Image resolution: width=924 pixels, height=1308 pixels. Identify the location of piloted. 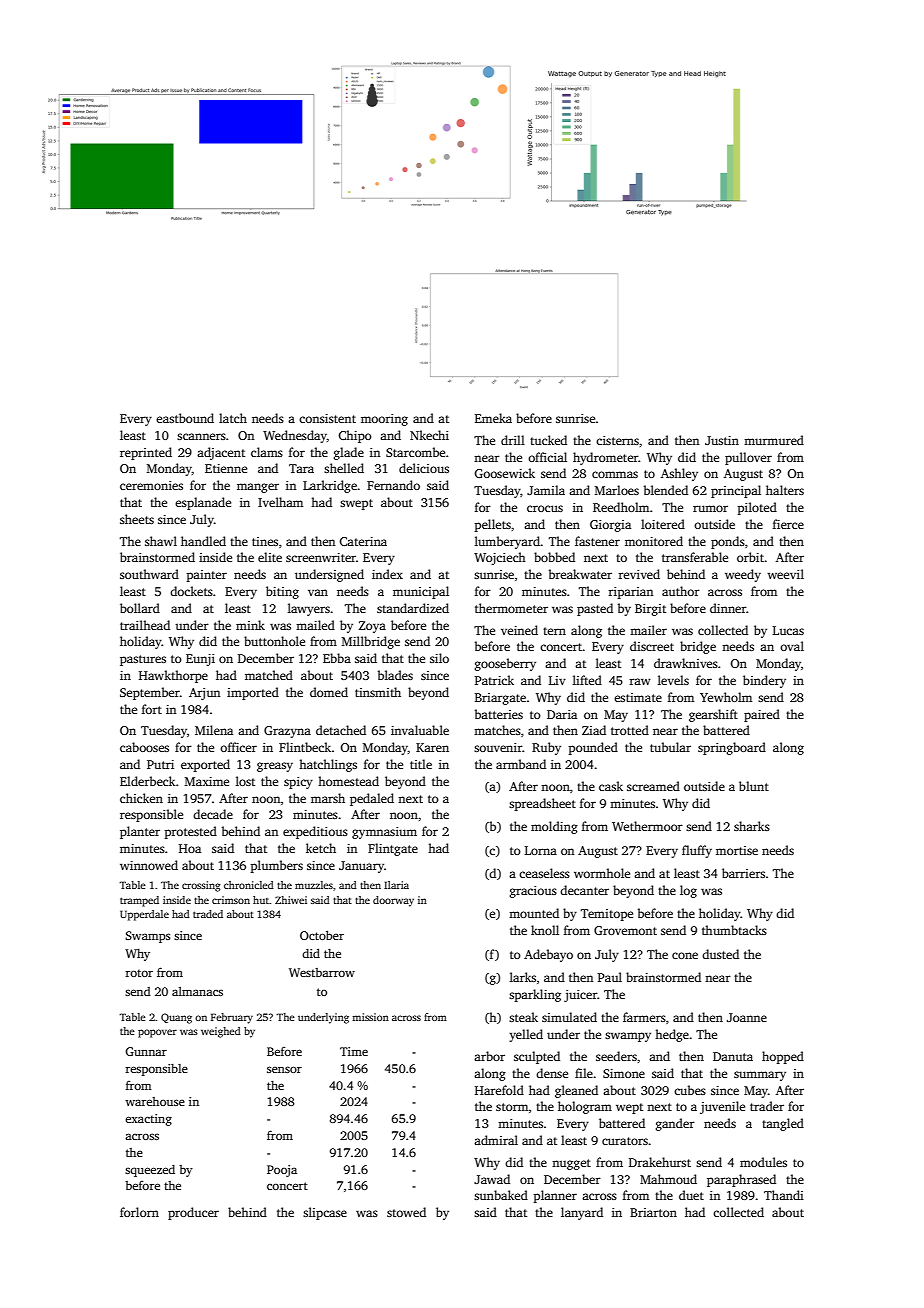
(757, 508).
